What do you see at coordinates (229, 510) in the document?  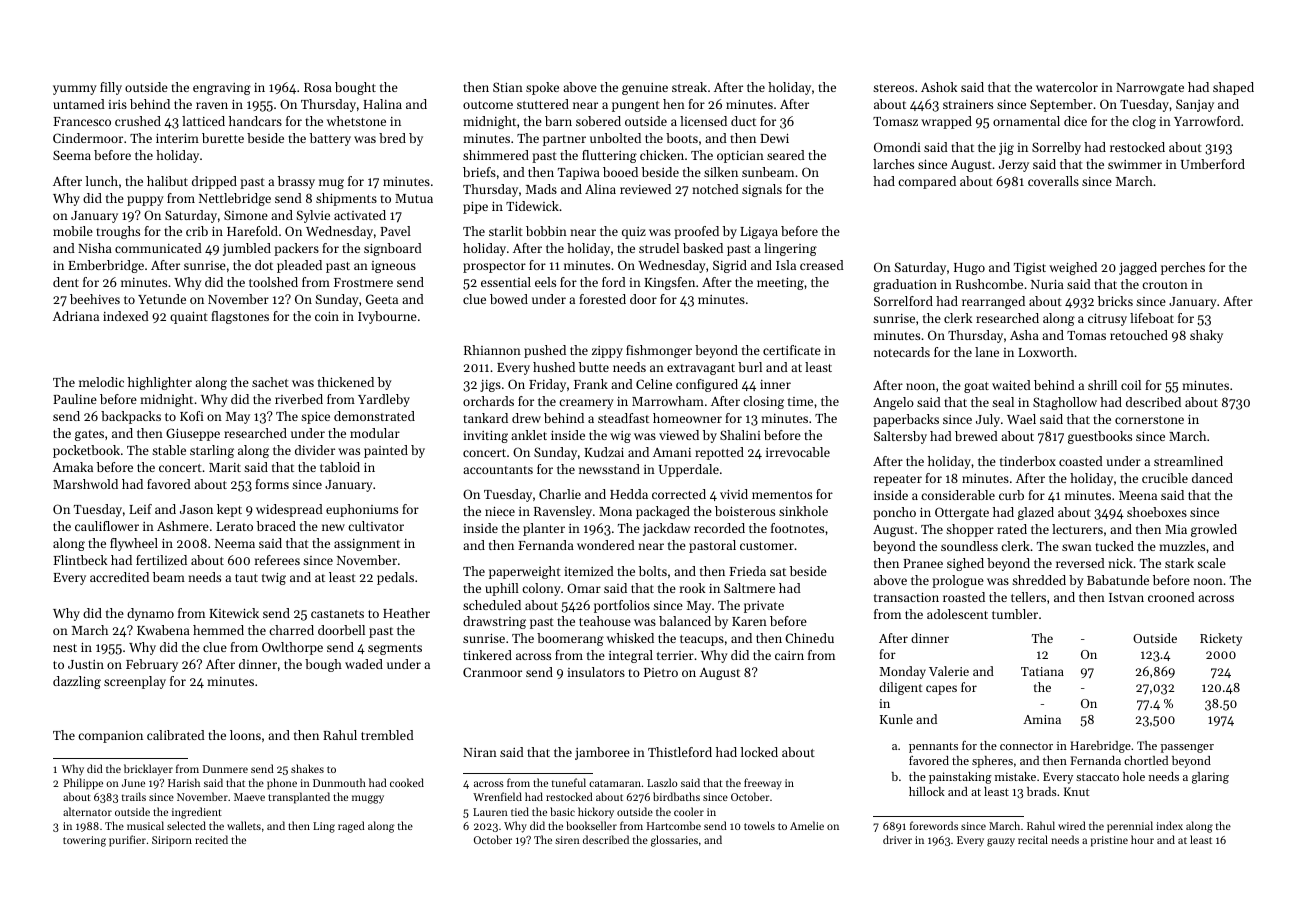 I see `kept` at bounding box center [229, 510].
